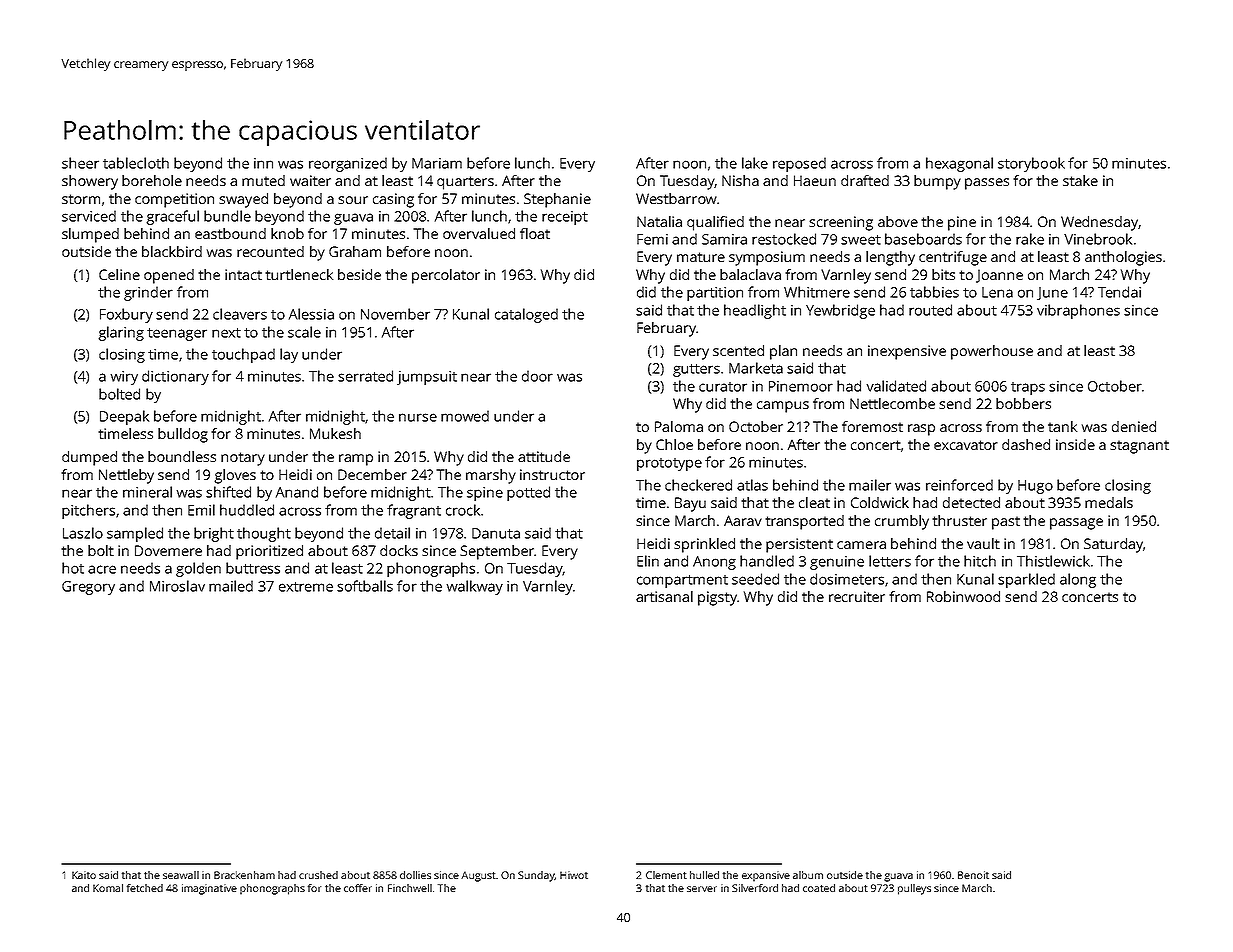 The width and height of the document is (1233, 952). I want to click on along, so click(1078, 580).
